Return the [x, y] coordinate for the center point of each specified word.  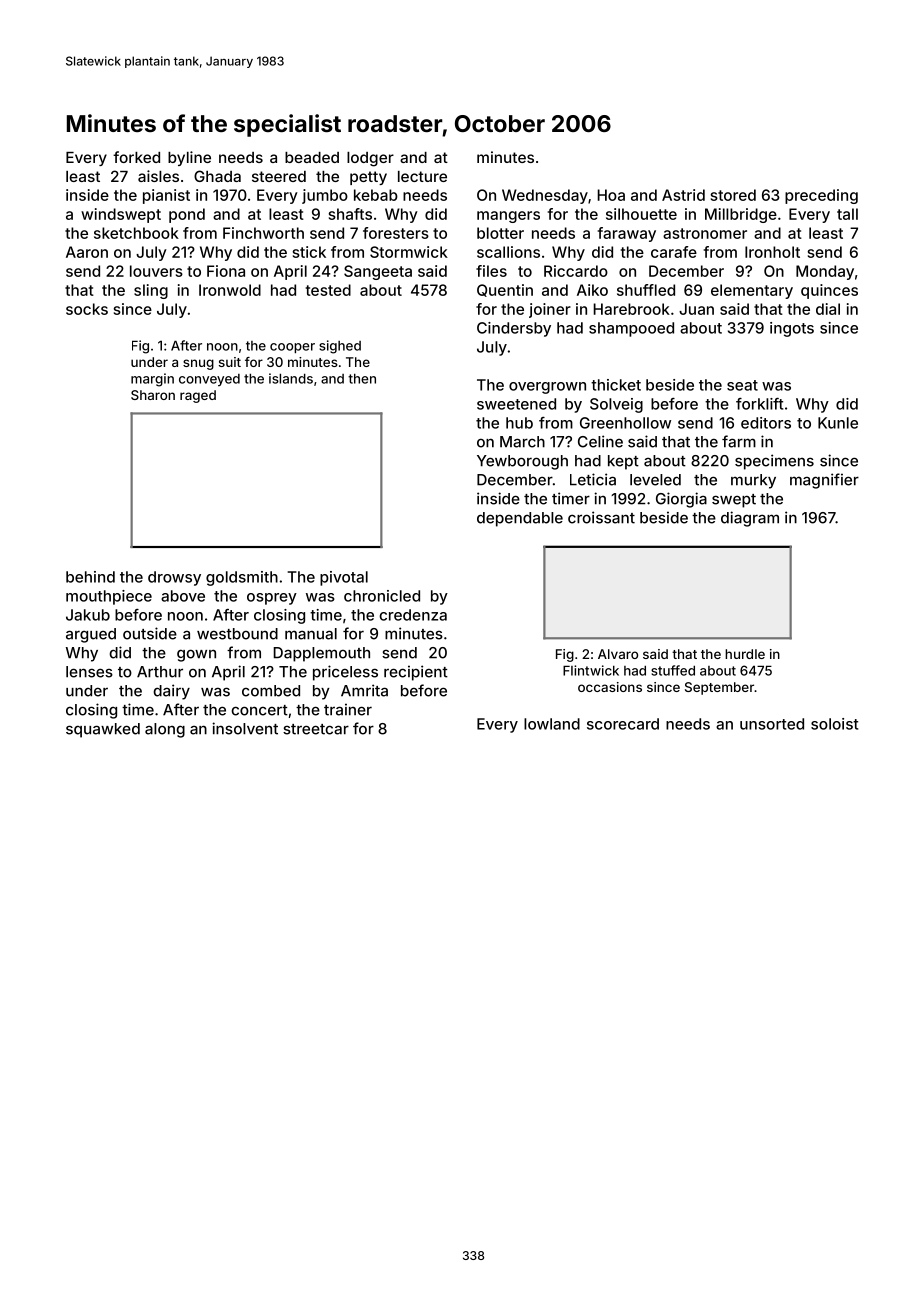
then [362, 378]
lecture [422, 176]
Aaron [87, 252]
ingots [792, 329]
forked [136, 157]
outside [150, 633]
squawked [103, 730]
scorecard [623, 724]
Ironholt [772, 252]
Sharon [153, 395]
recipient [416, 673]
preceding [821, 196]
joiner [550, 310]
